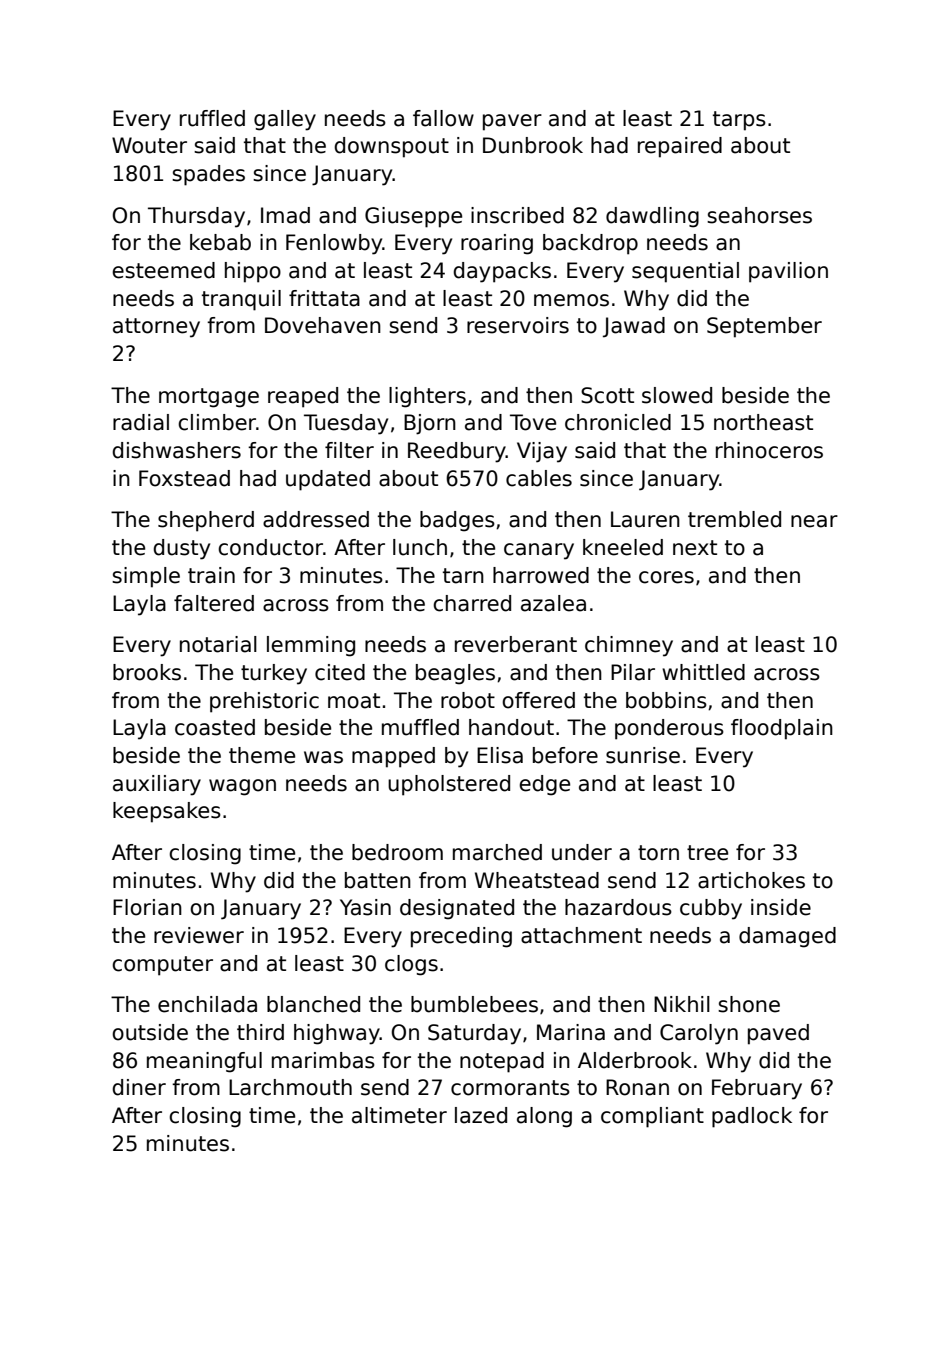 The height and width of the document is (1351, 952). I want to click on tarn, so click(463, 576).
